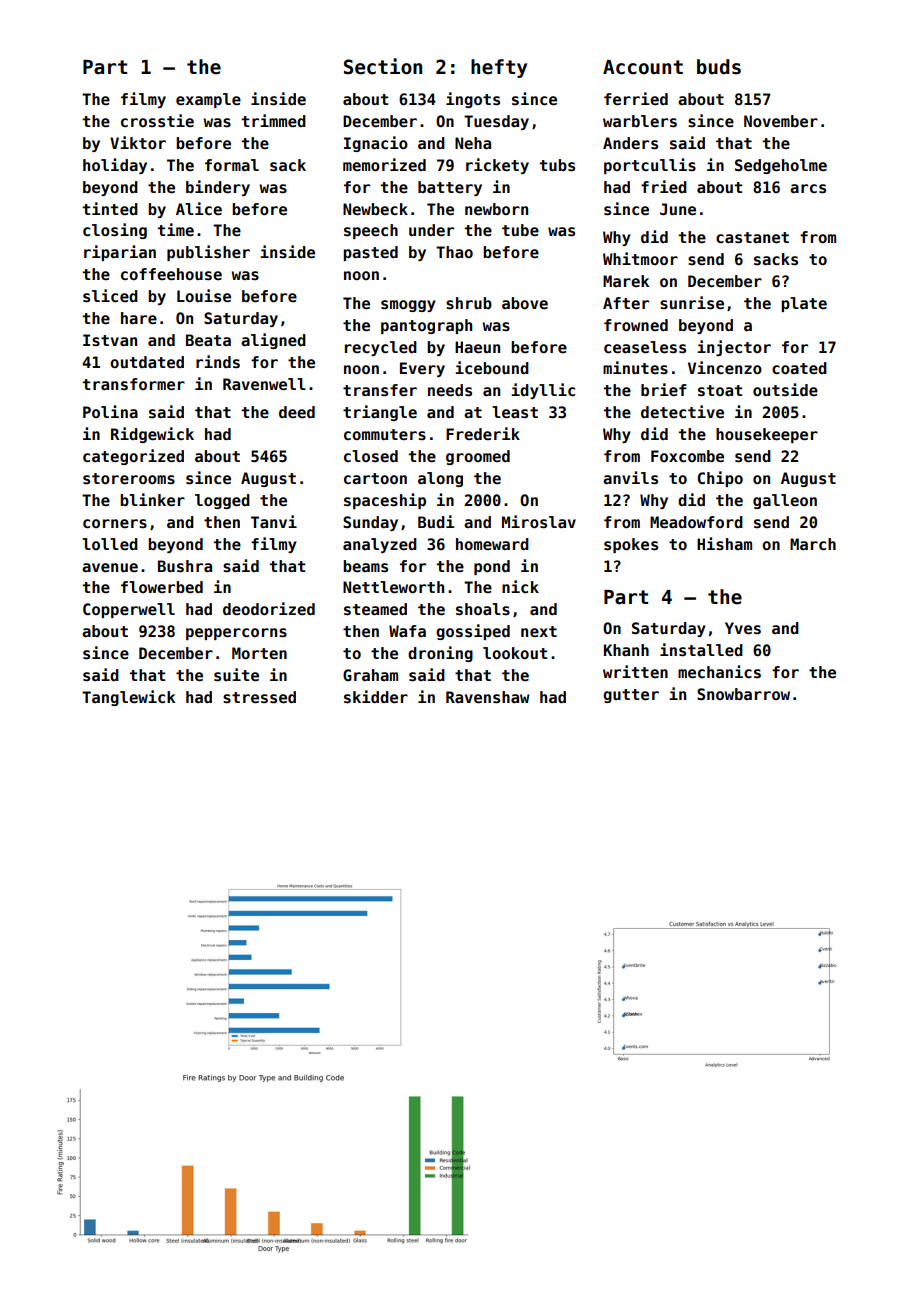  Describe the element at coordinates (719, 67) in the document. I see `buds` at that location.
